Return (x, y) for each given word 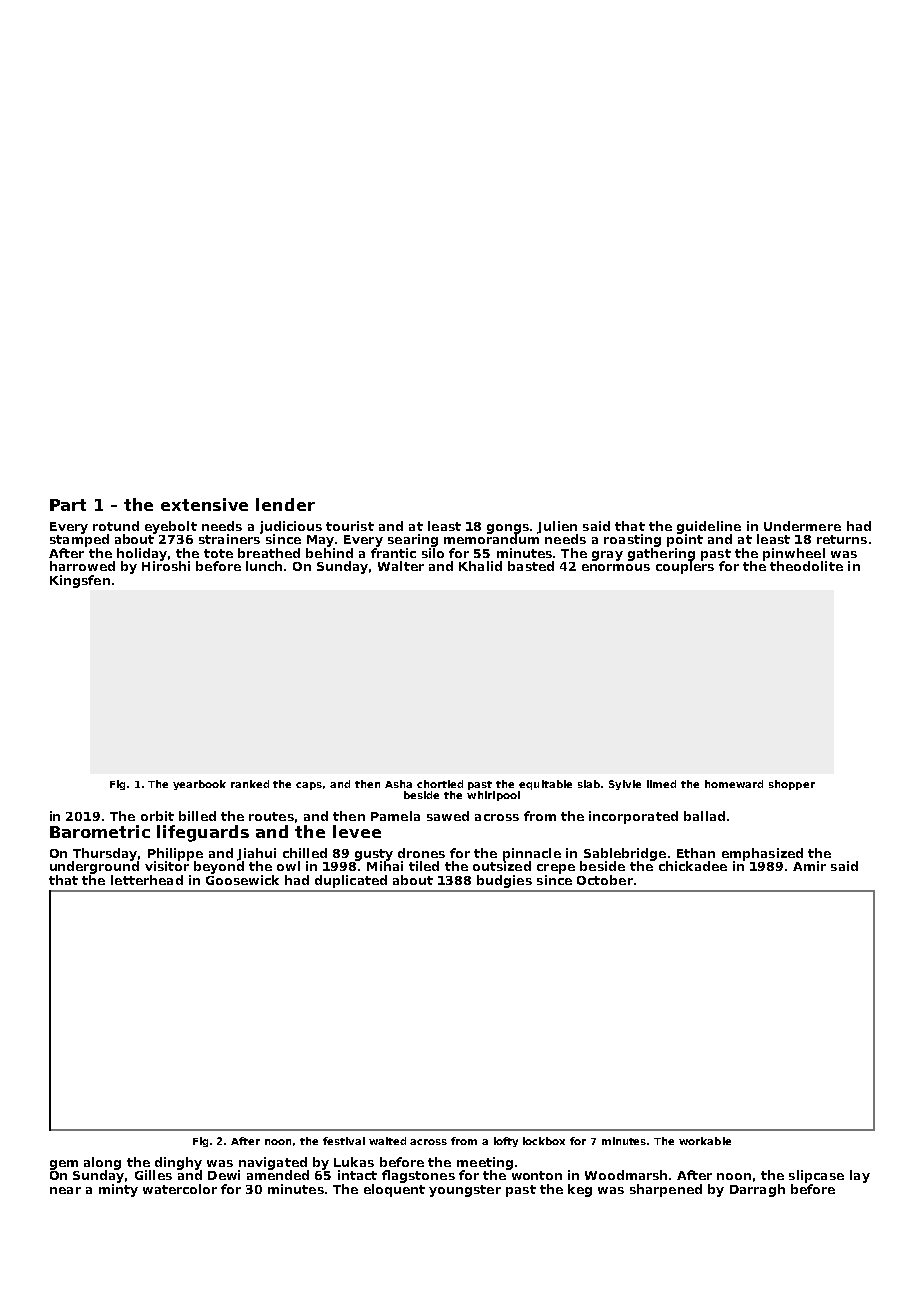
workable (705, 1141)
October (605, 880)
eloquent (394, 1190)
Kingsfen (80, 581)
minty (118, 1190)
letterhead (147, 880)
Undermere (802, 526)
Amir (809, 866)
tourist (350, 526)
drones (421, 853)
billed (197, 816)
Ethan (696, 853)
